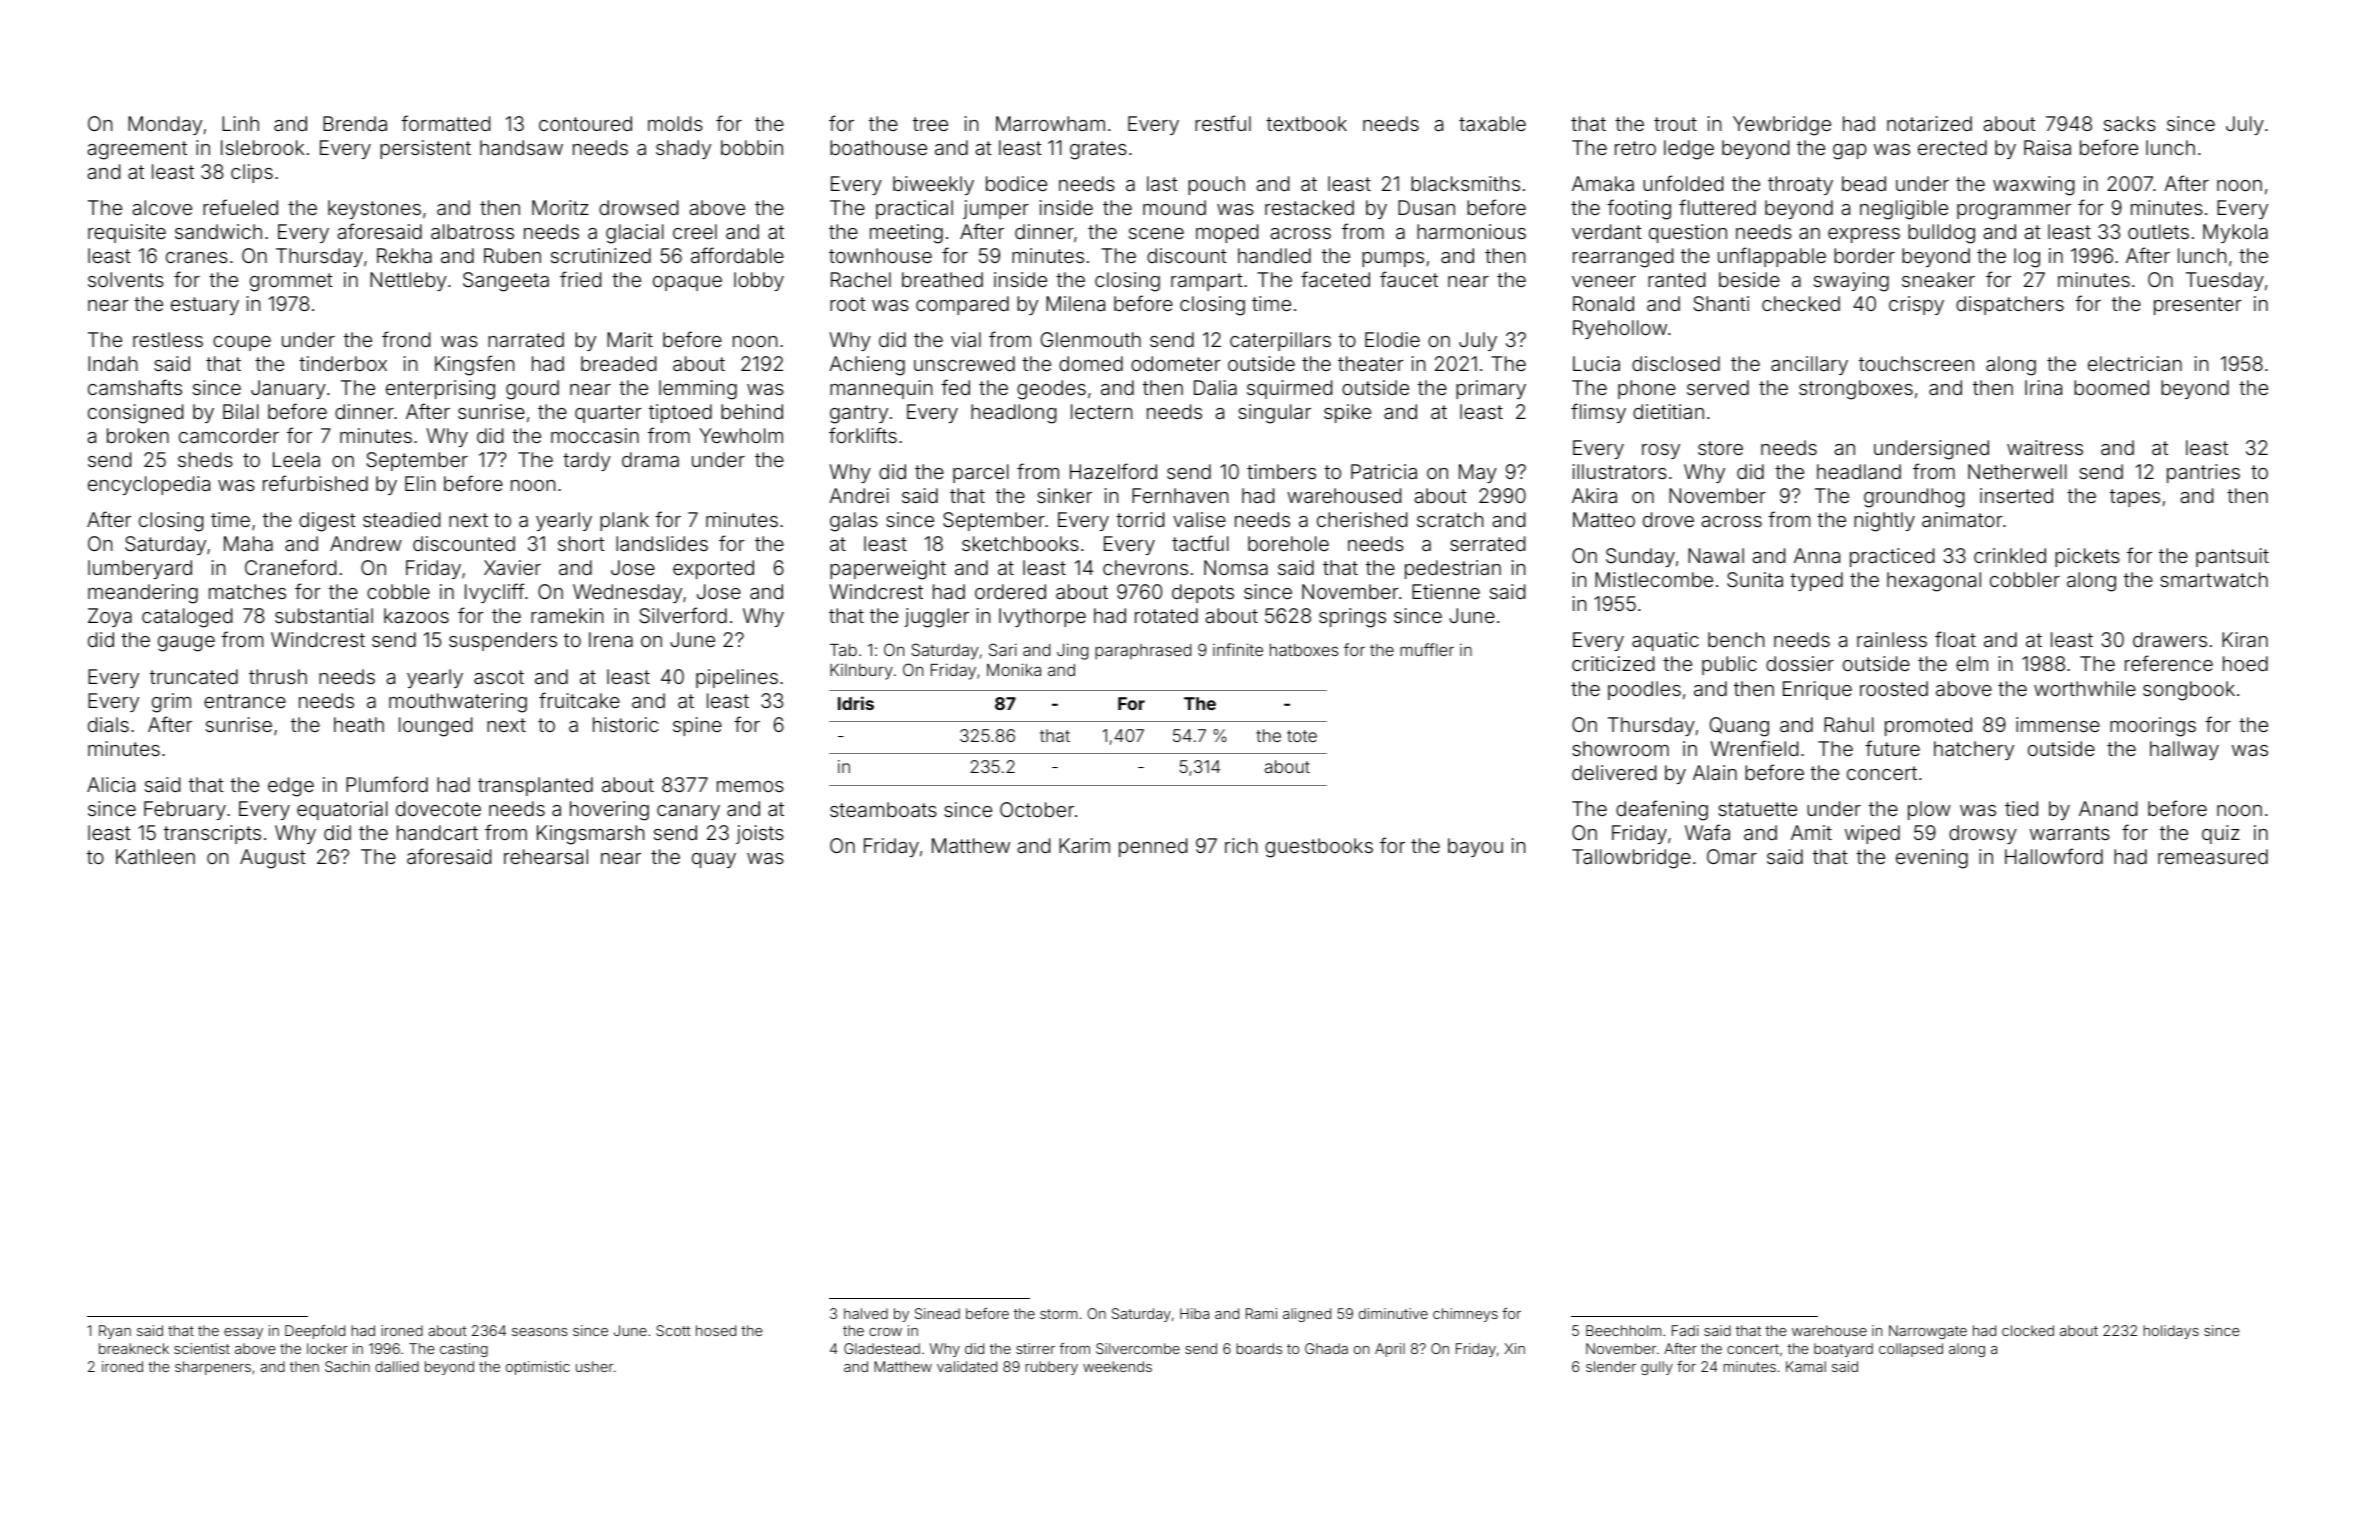  Describe the element at coordinates (2213, 856) in the screenshot. I see `remeasured` at that location.
